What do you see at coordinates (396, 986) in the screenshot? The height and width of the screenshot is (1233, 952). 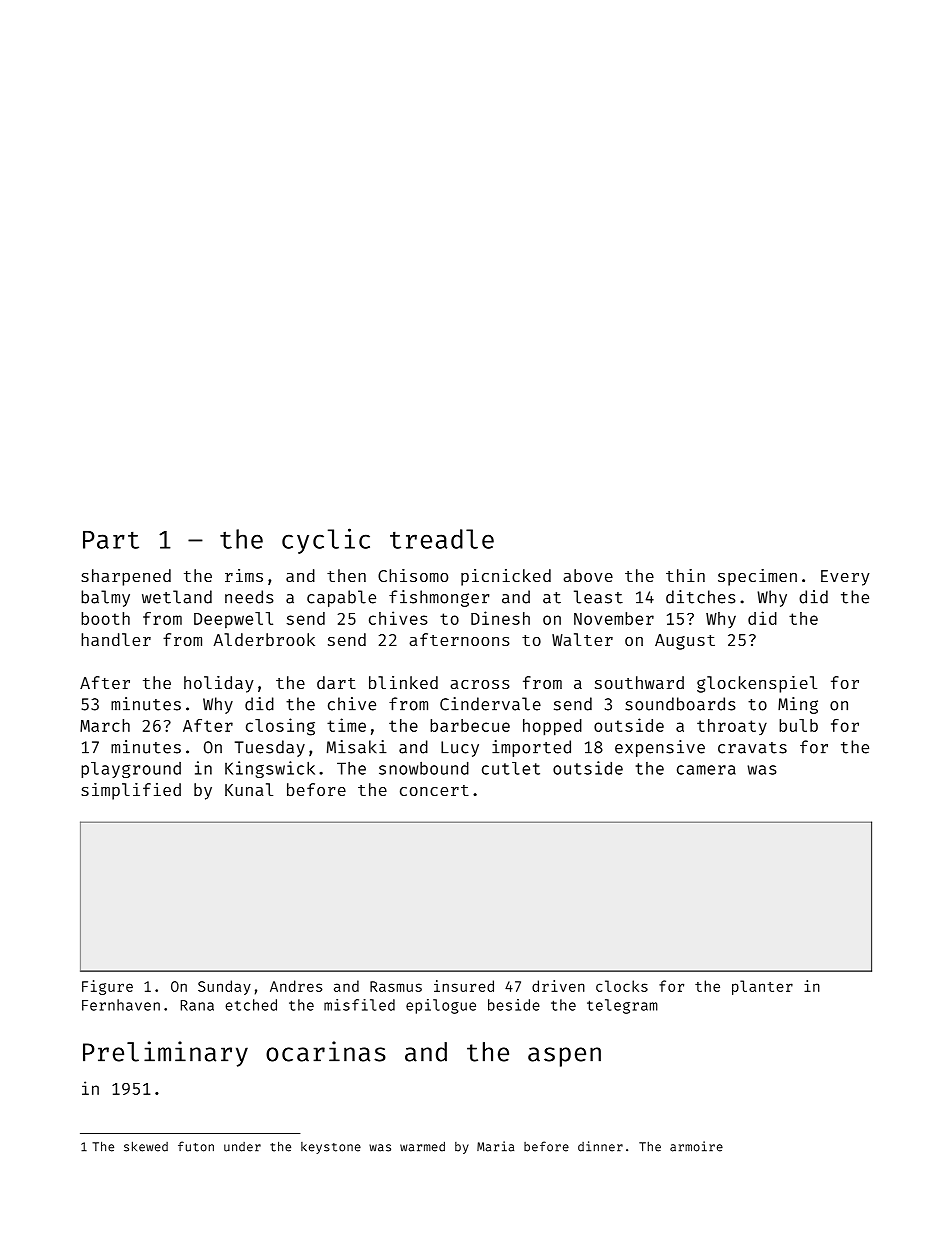 I see `Rasmus` at bounding box center [396, 986].
